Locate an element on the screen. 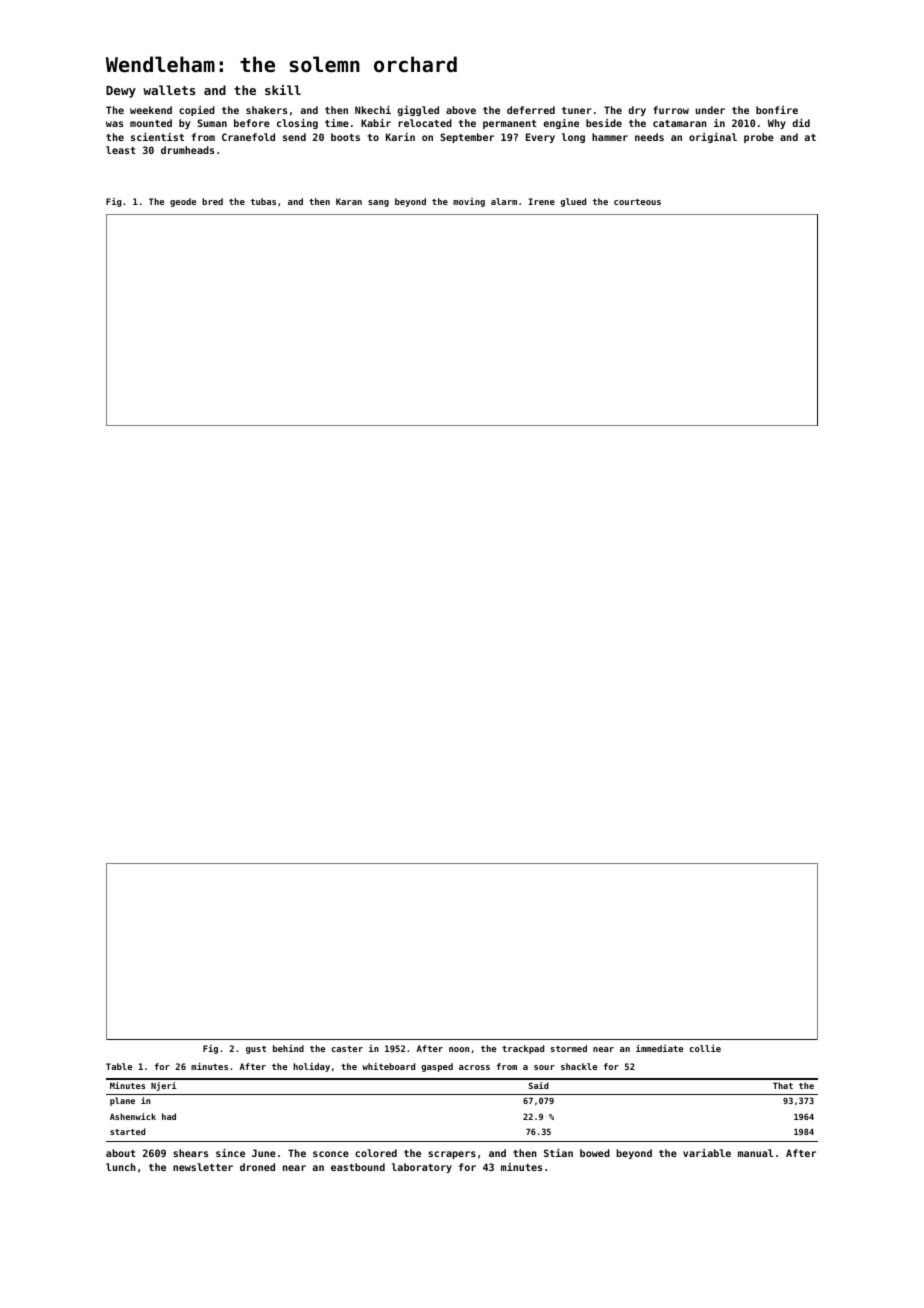  June is located at coordinates (264, 1153).
